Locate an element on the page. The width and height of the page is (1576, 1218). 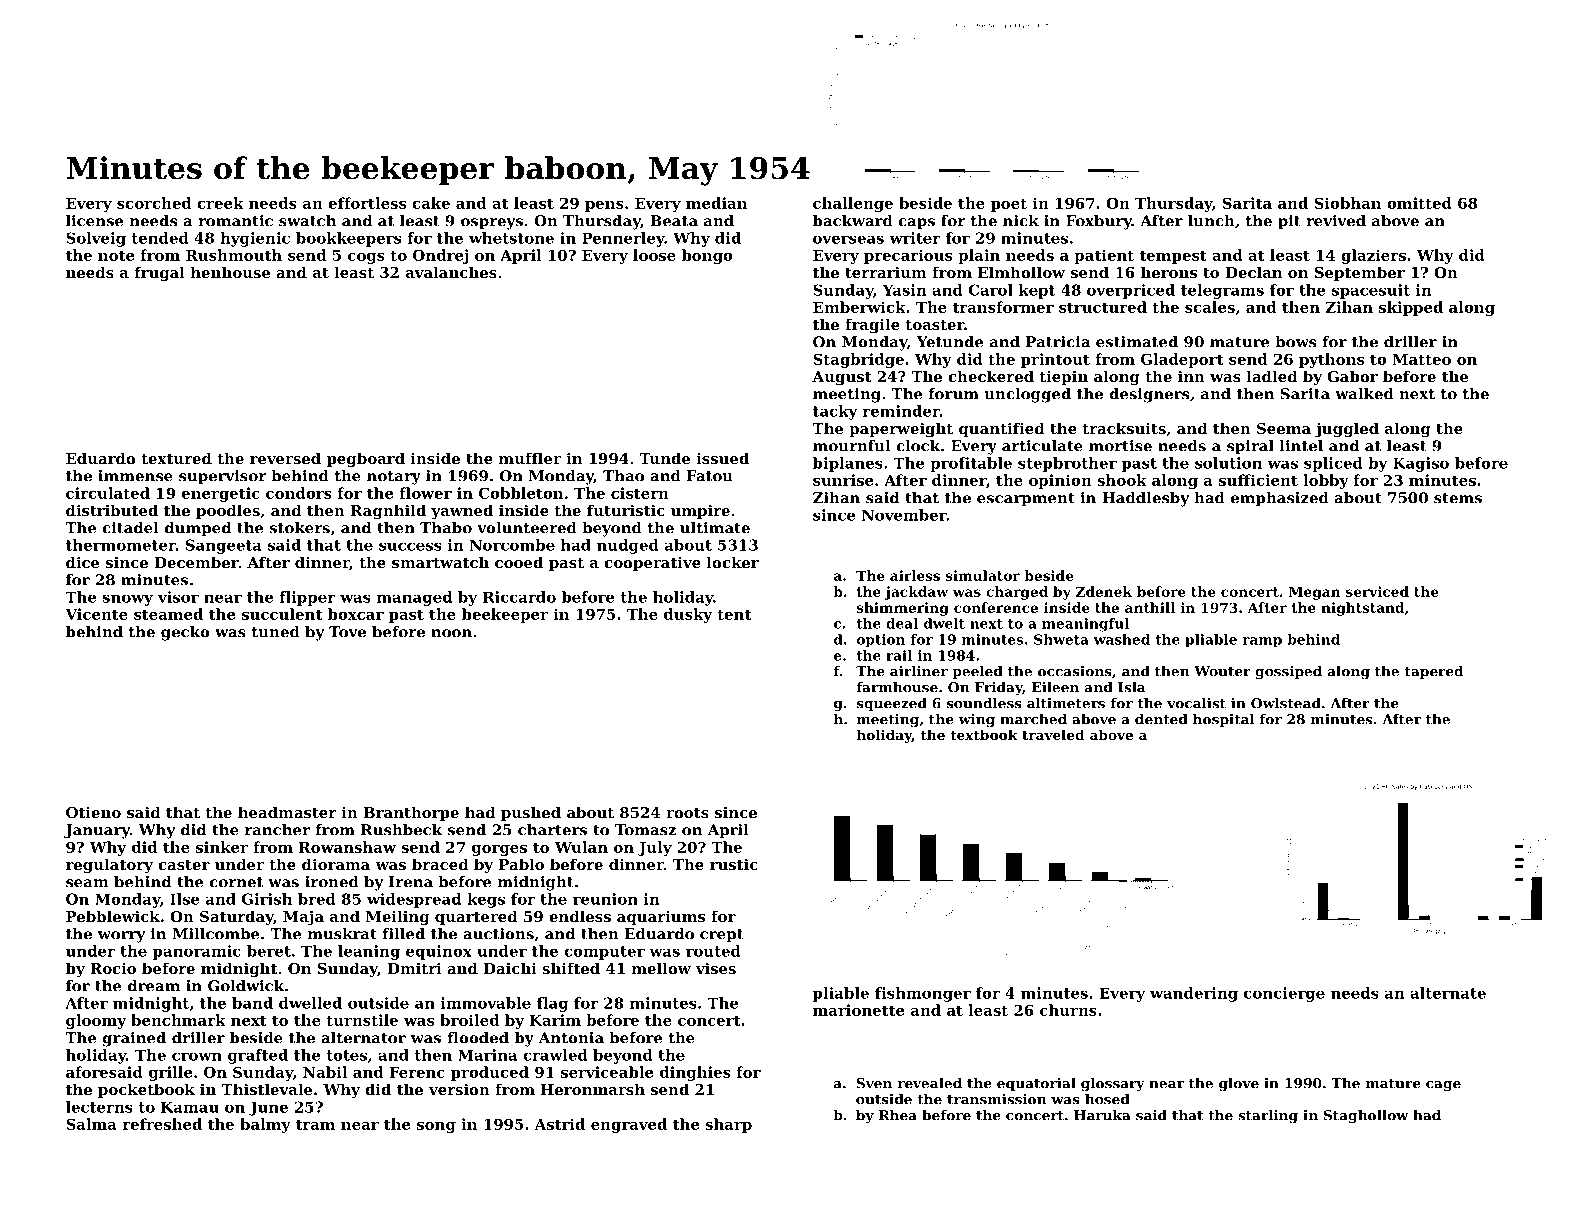
gecko is located at coordinates (185, 633).
